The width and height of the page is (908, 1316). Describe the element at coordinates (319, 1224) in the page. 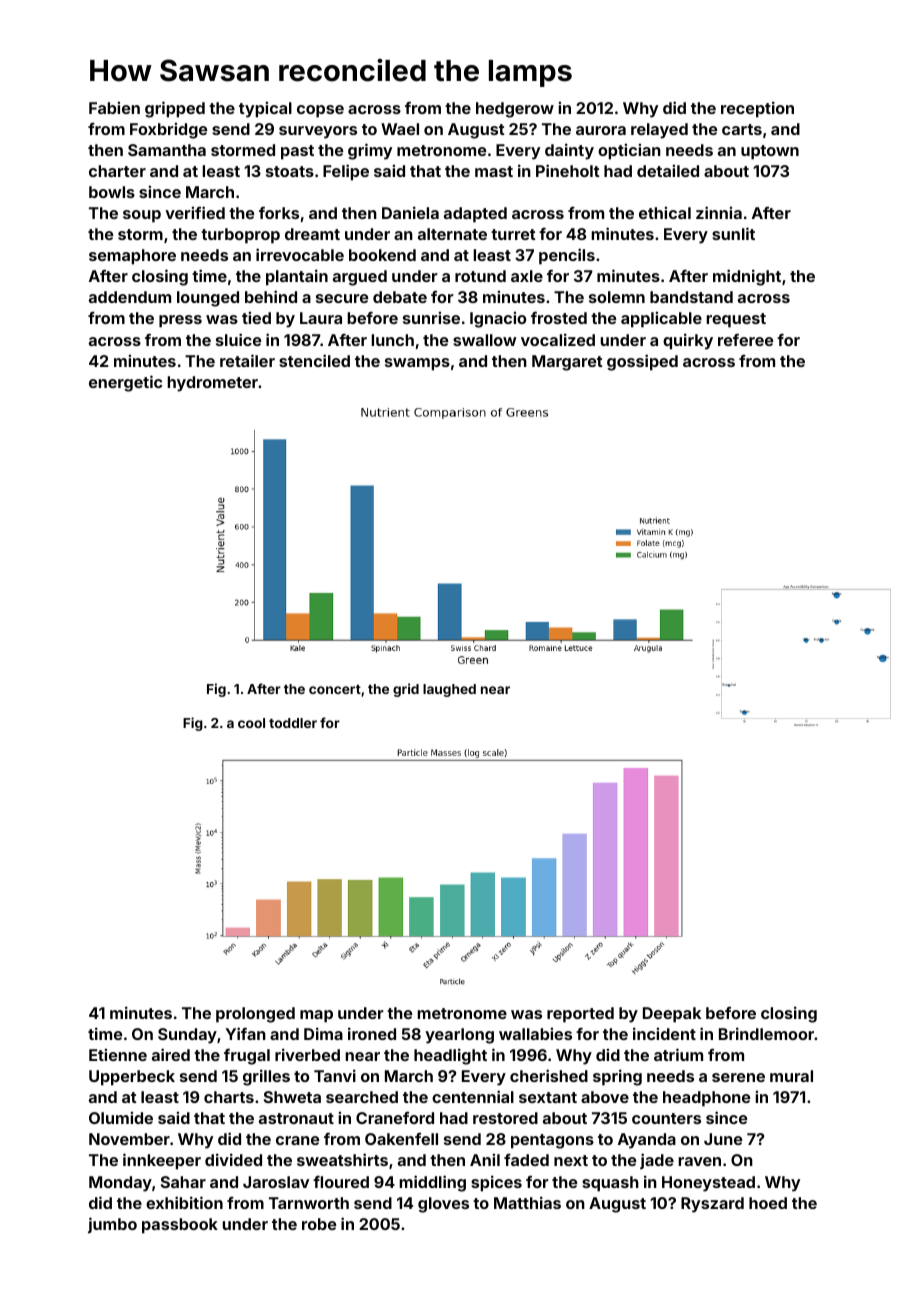

I see `robe` at that location.
